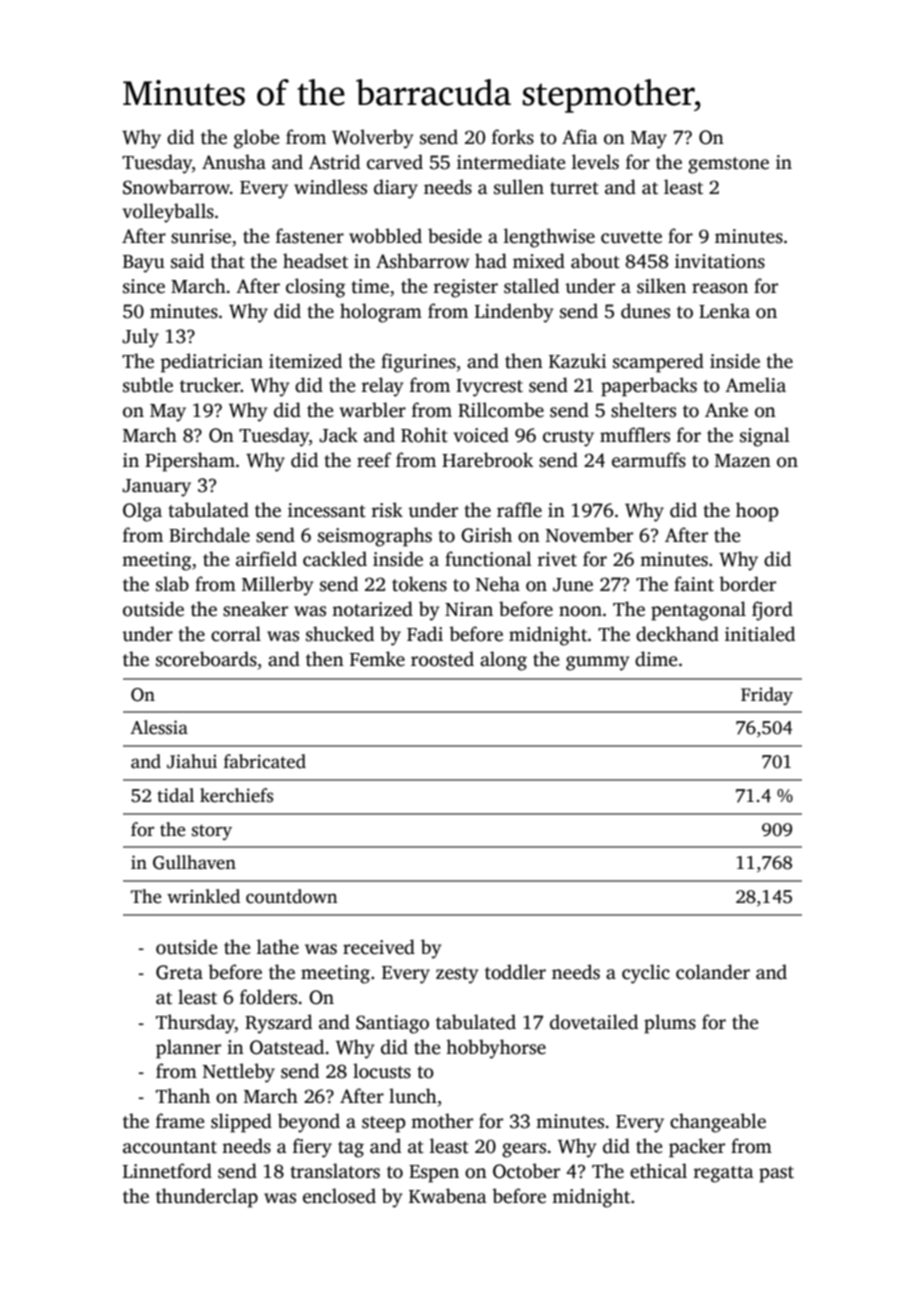  Describe the element at coordinates (387, 510) in the screenshot. I see `risk` at that location.
